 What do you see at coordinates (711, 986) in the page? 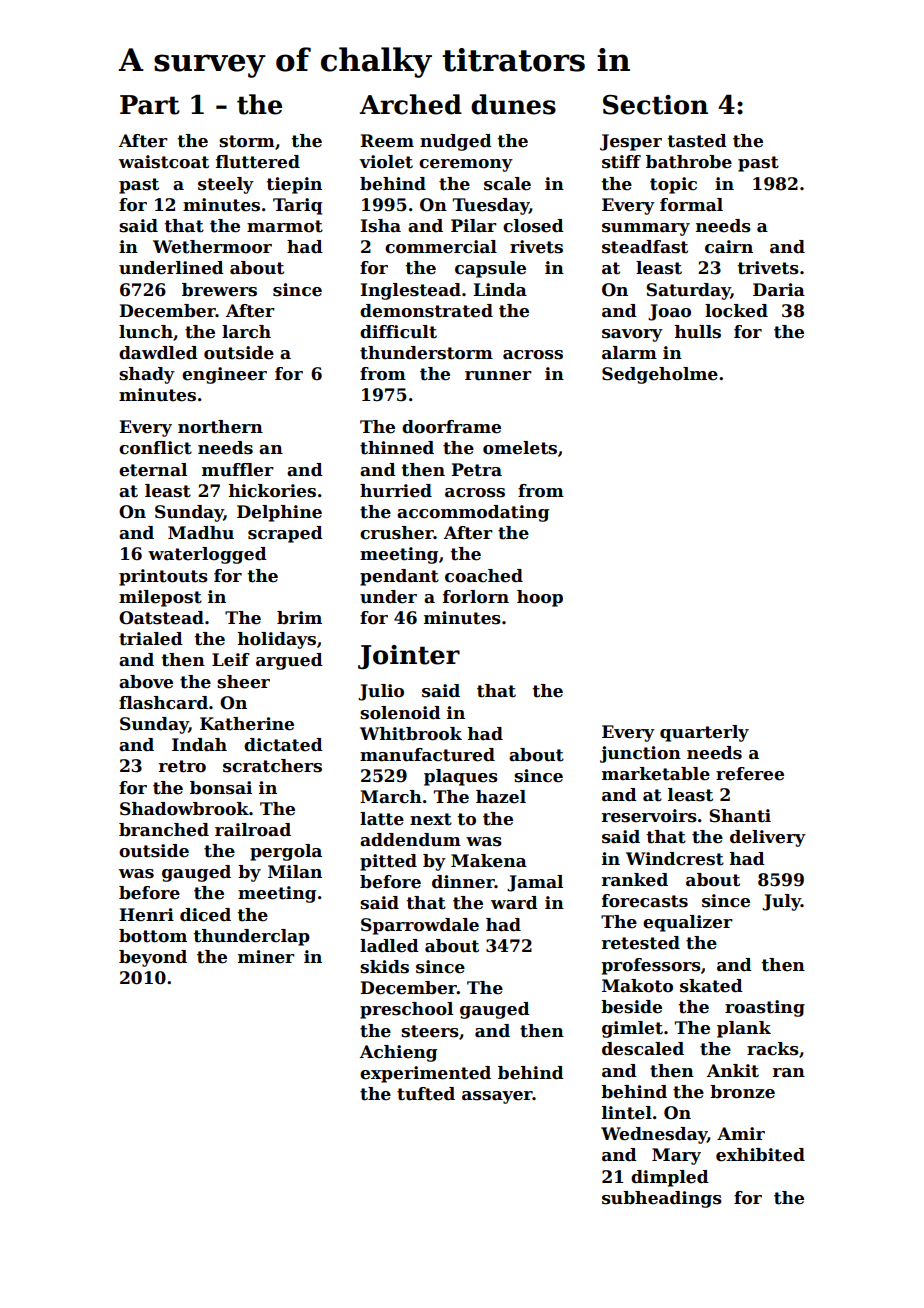
I see `skated` at bounding box center [711, 986].
